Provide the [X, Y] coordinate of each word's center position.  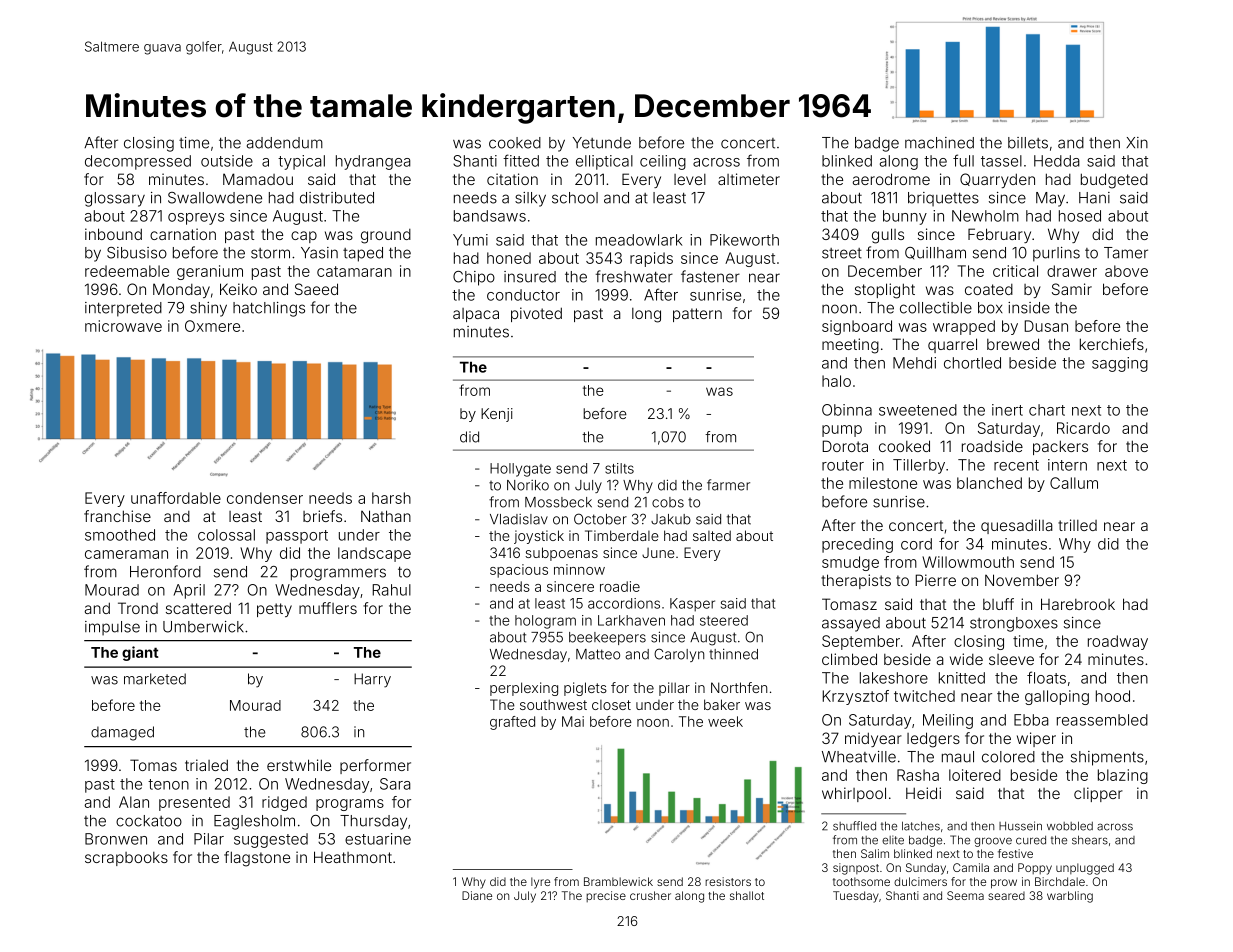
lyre [540, 883]
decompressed [138, 162]
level [690, 179]
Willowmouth [968, 562]
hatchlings [269, 309]
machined [939, 143]
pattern [697, 315]
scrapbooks [126, 859]
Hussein [1020, 826]
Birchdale [1060, 881]
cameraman [126, 554]
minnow [579, 569]
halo [836, 381]
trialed [206, 765]
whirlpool [854, 794]
